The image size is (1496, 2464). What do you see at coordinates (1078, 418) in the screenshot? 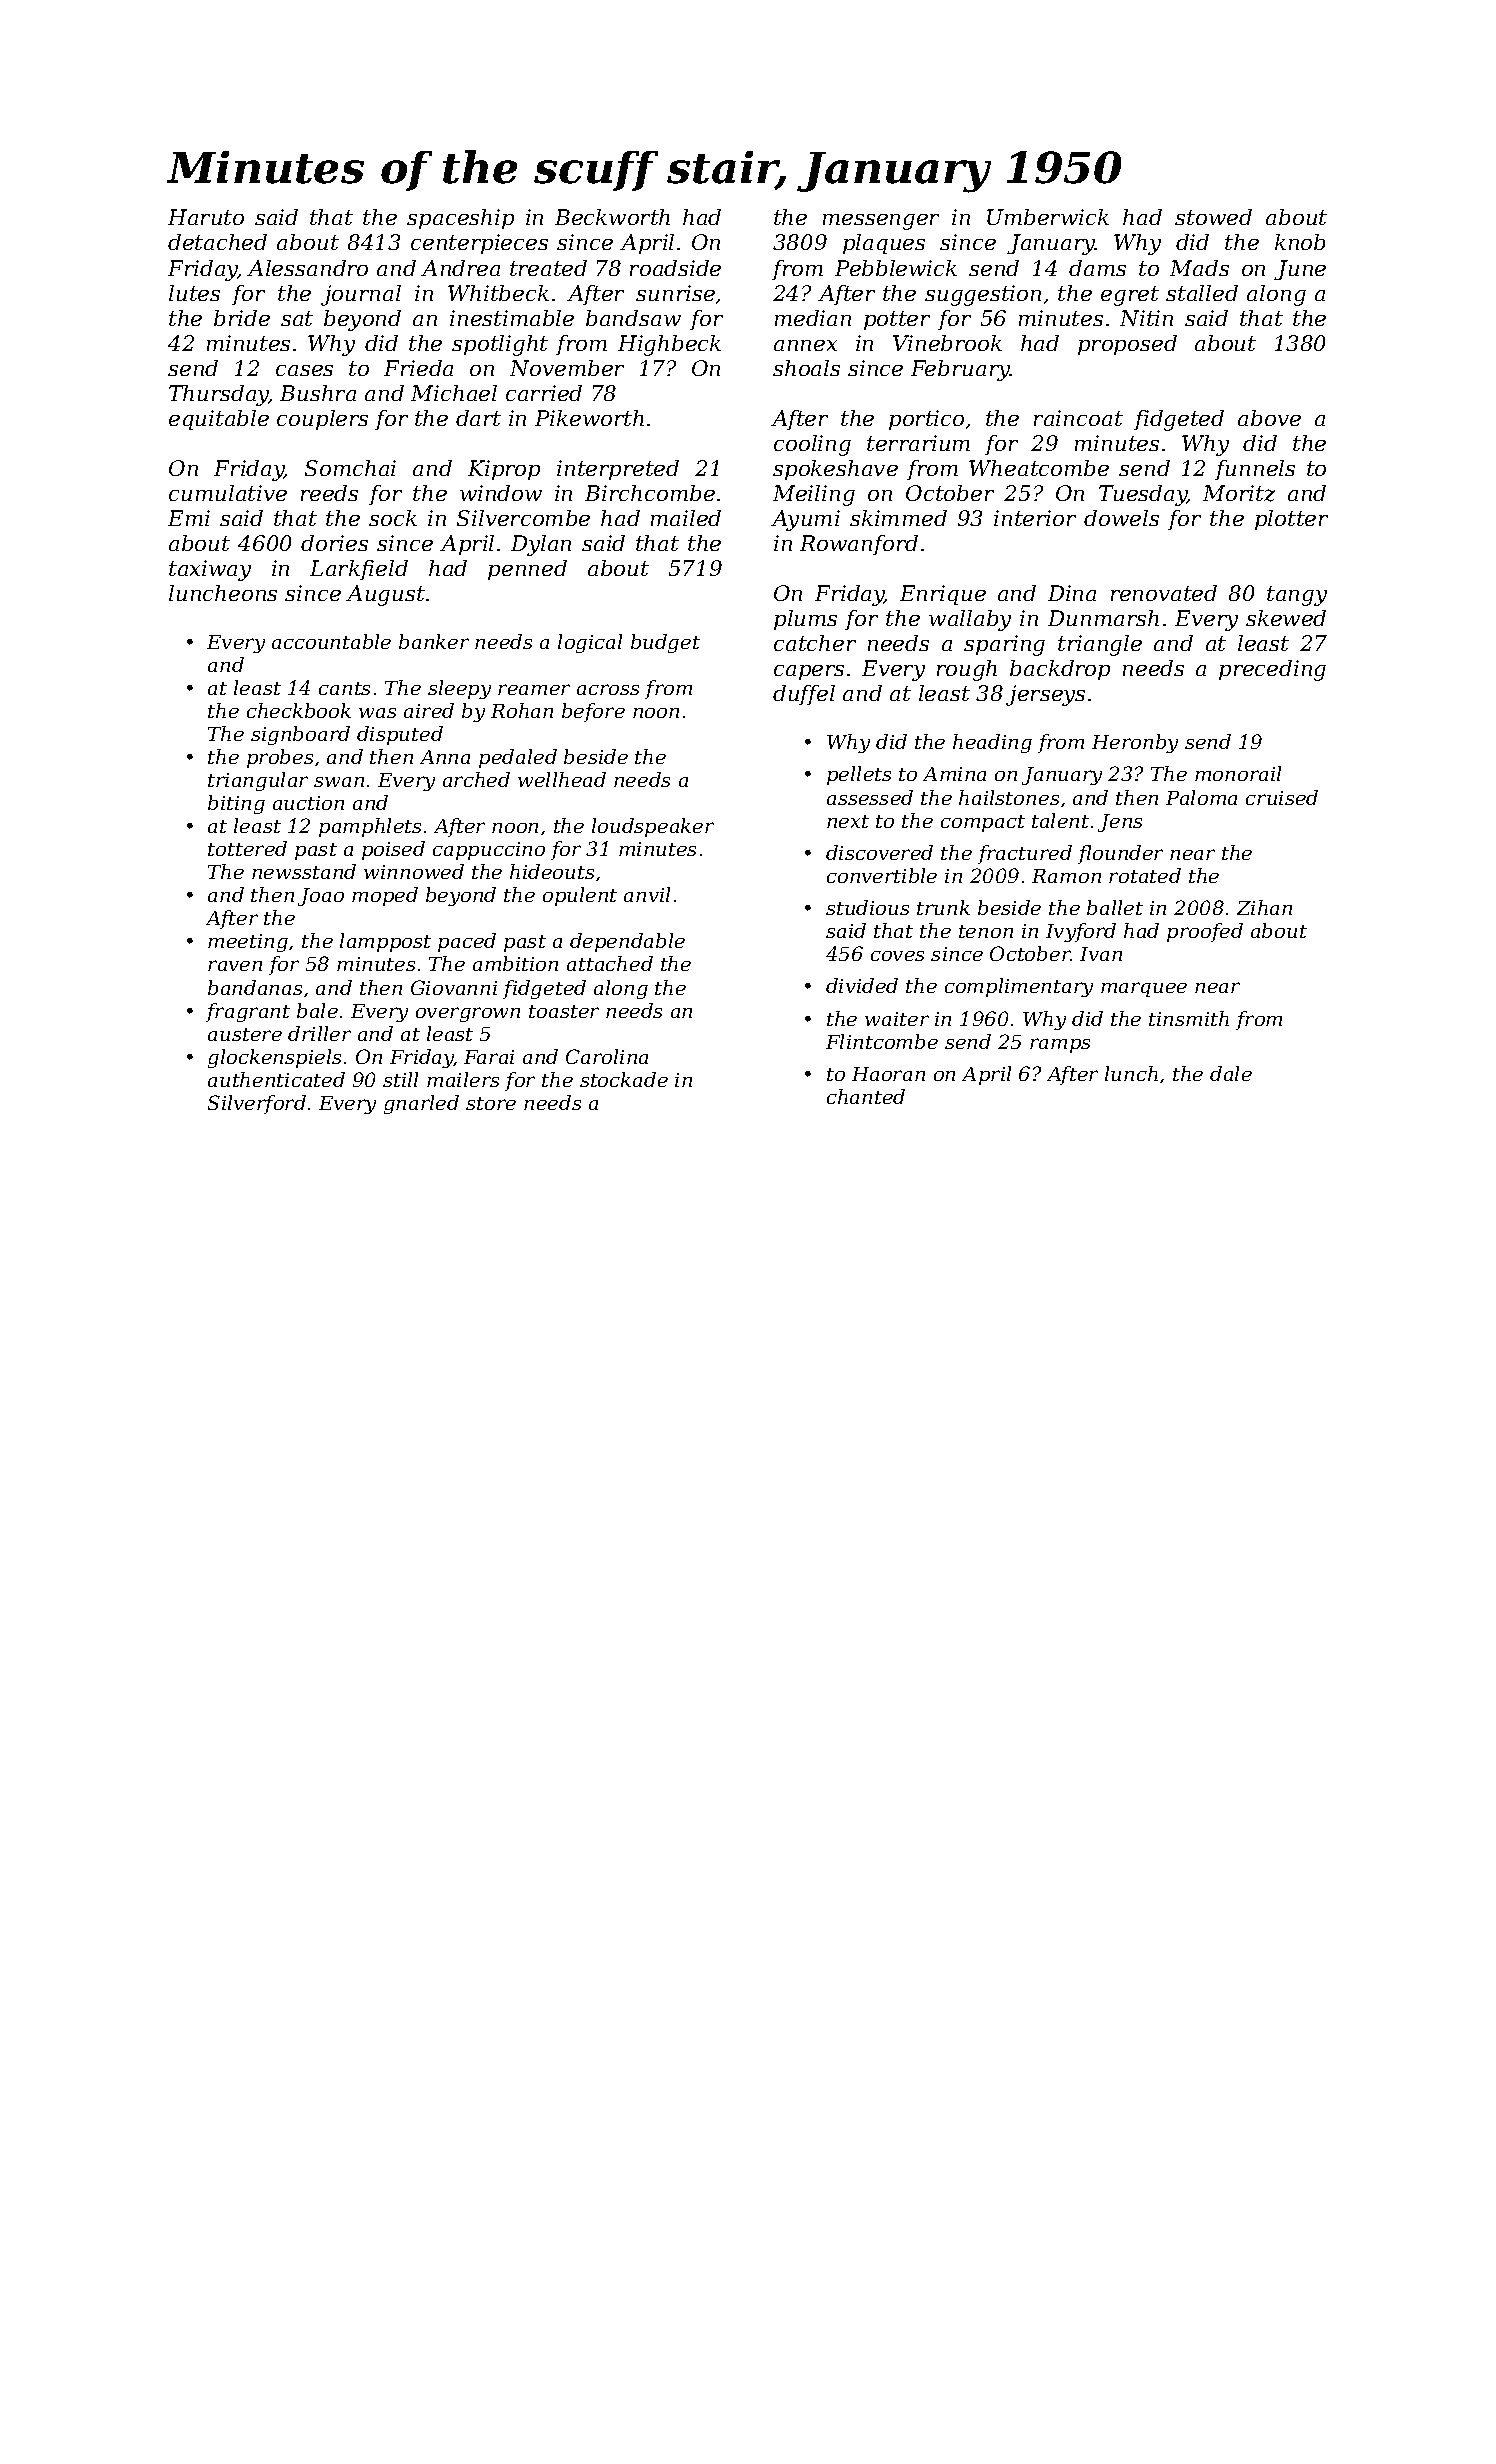
I see `raincoat` at bounding box center [1078, 418].
